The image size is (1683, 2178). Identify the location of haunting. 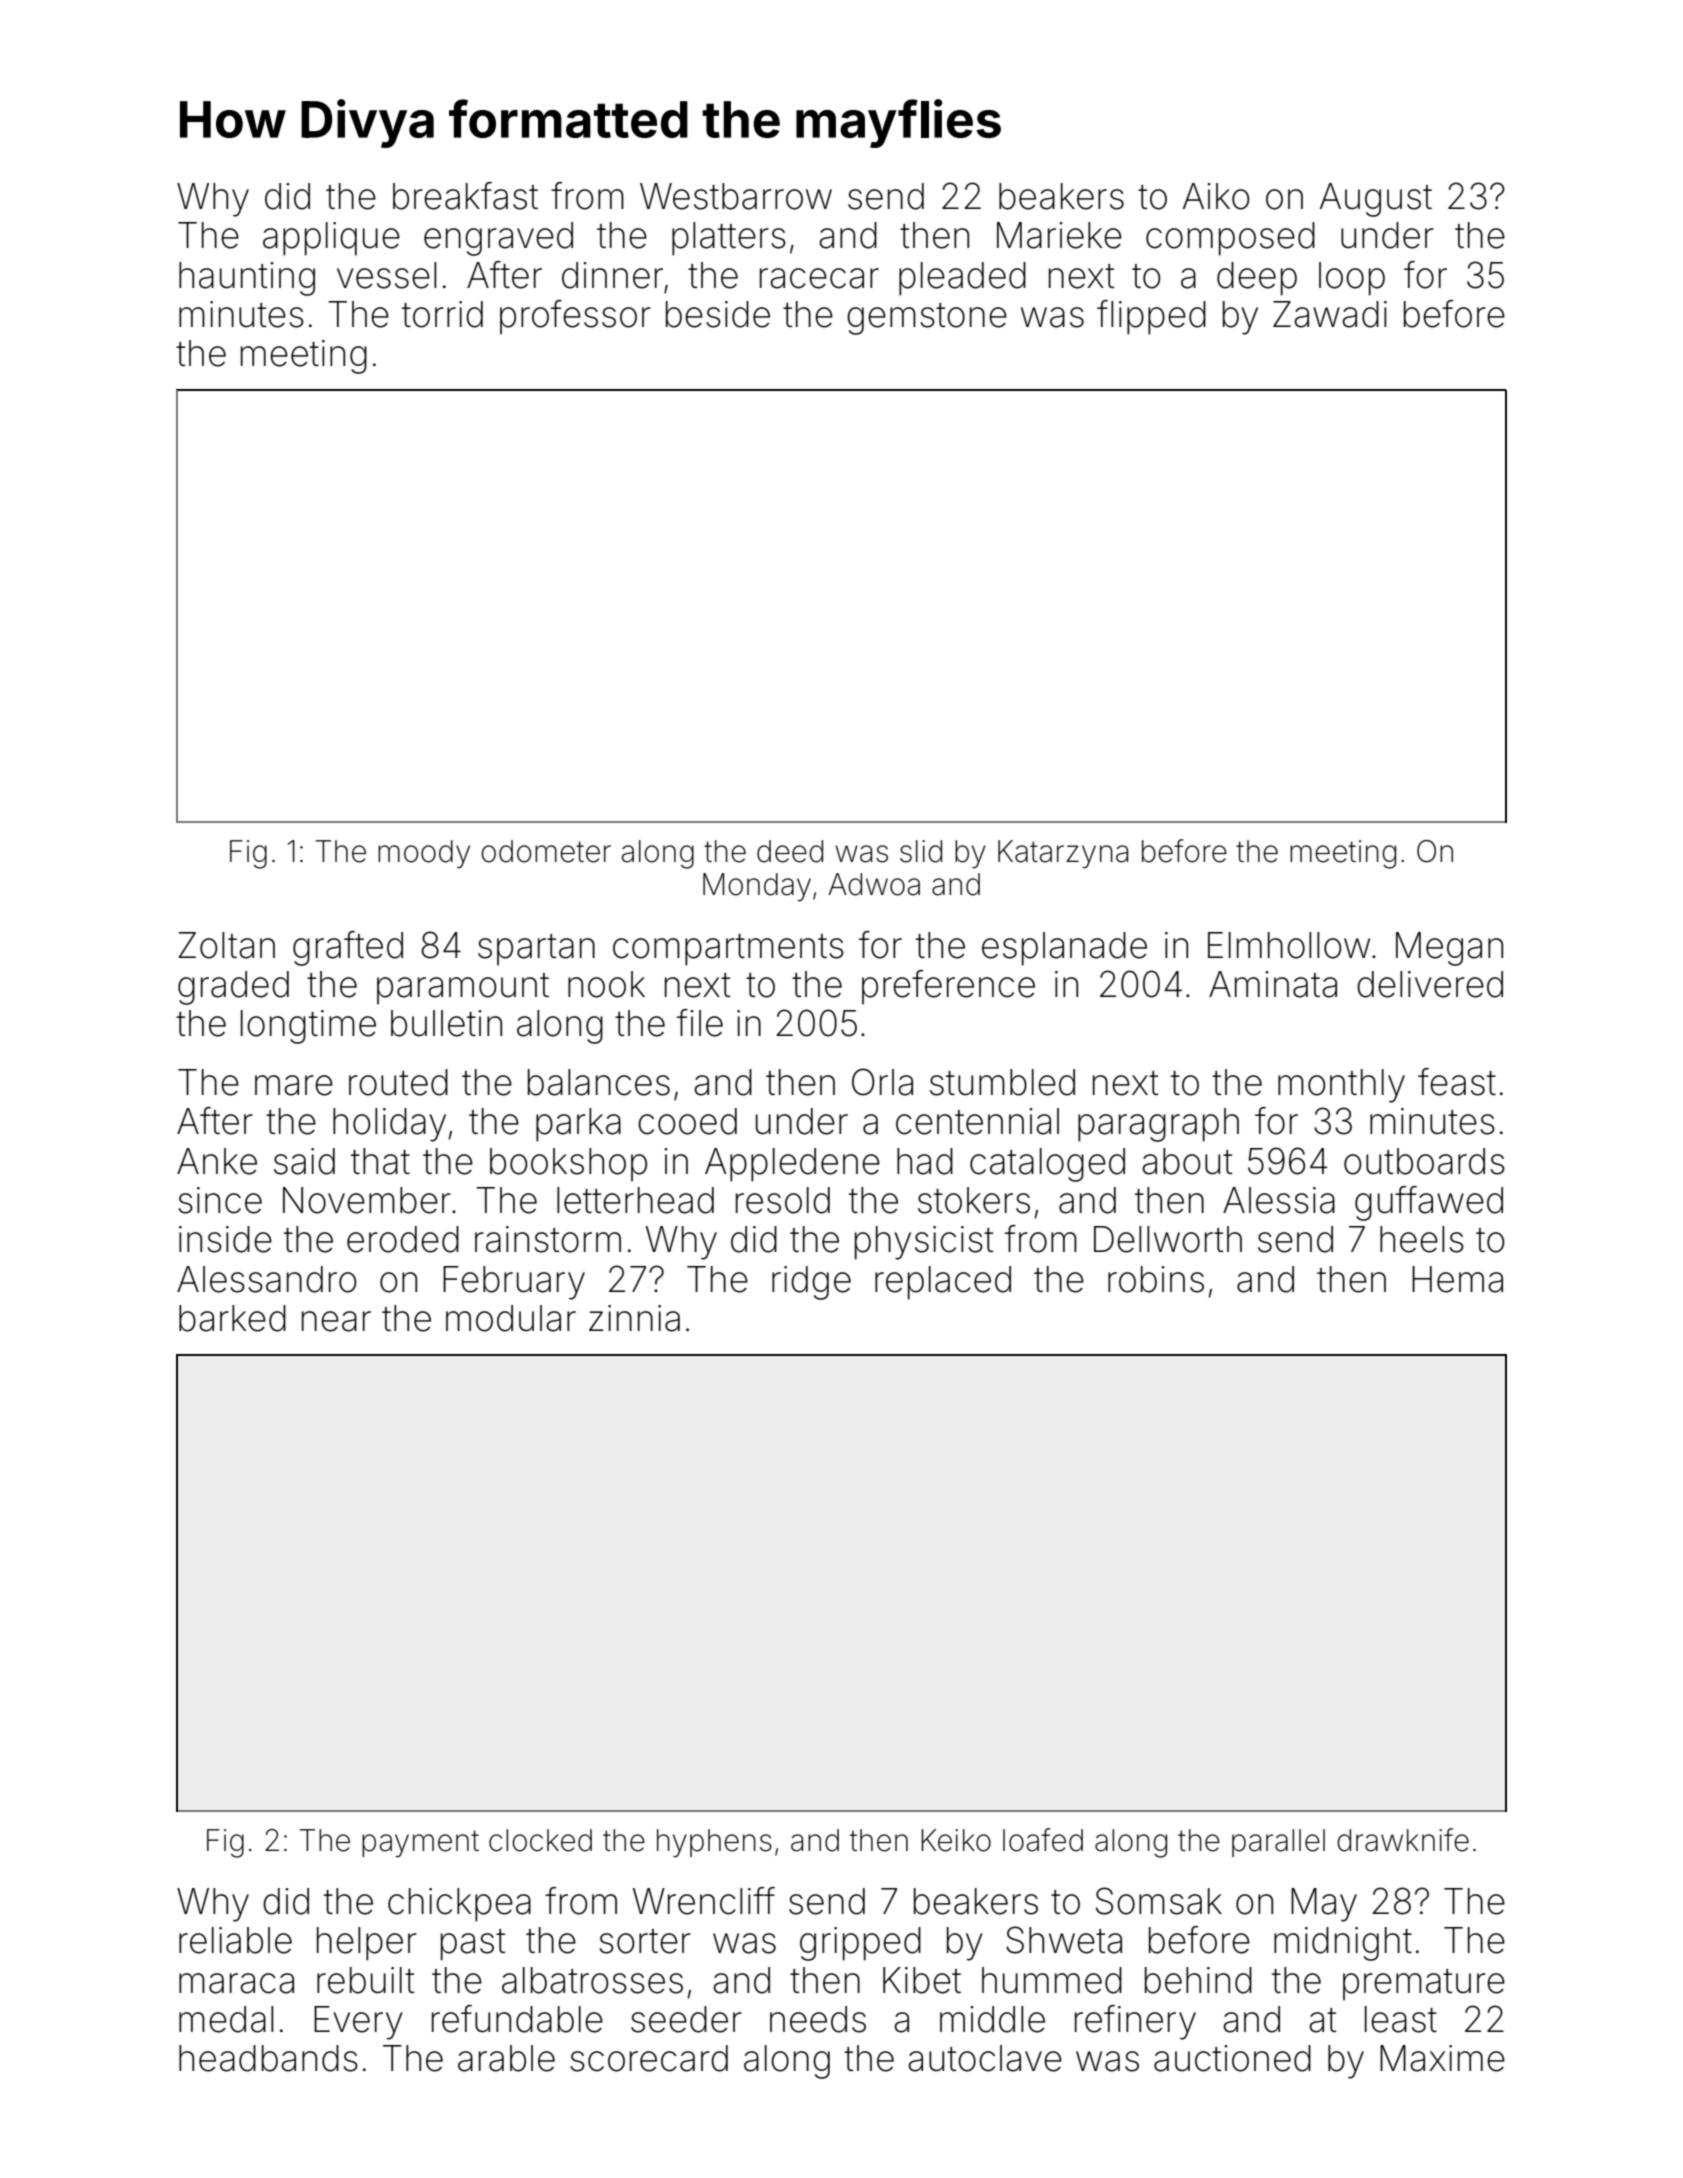
(247, 279).
